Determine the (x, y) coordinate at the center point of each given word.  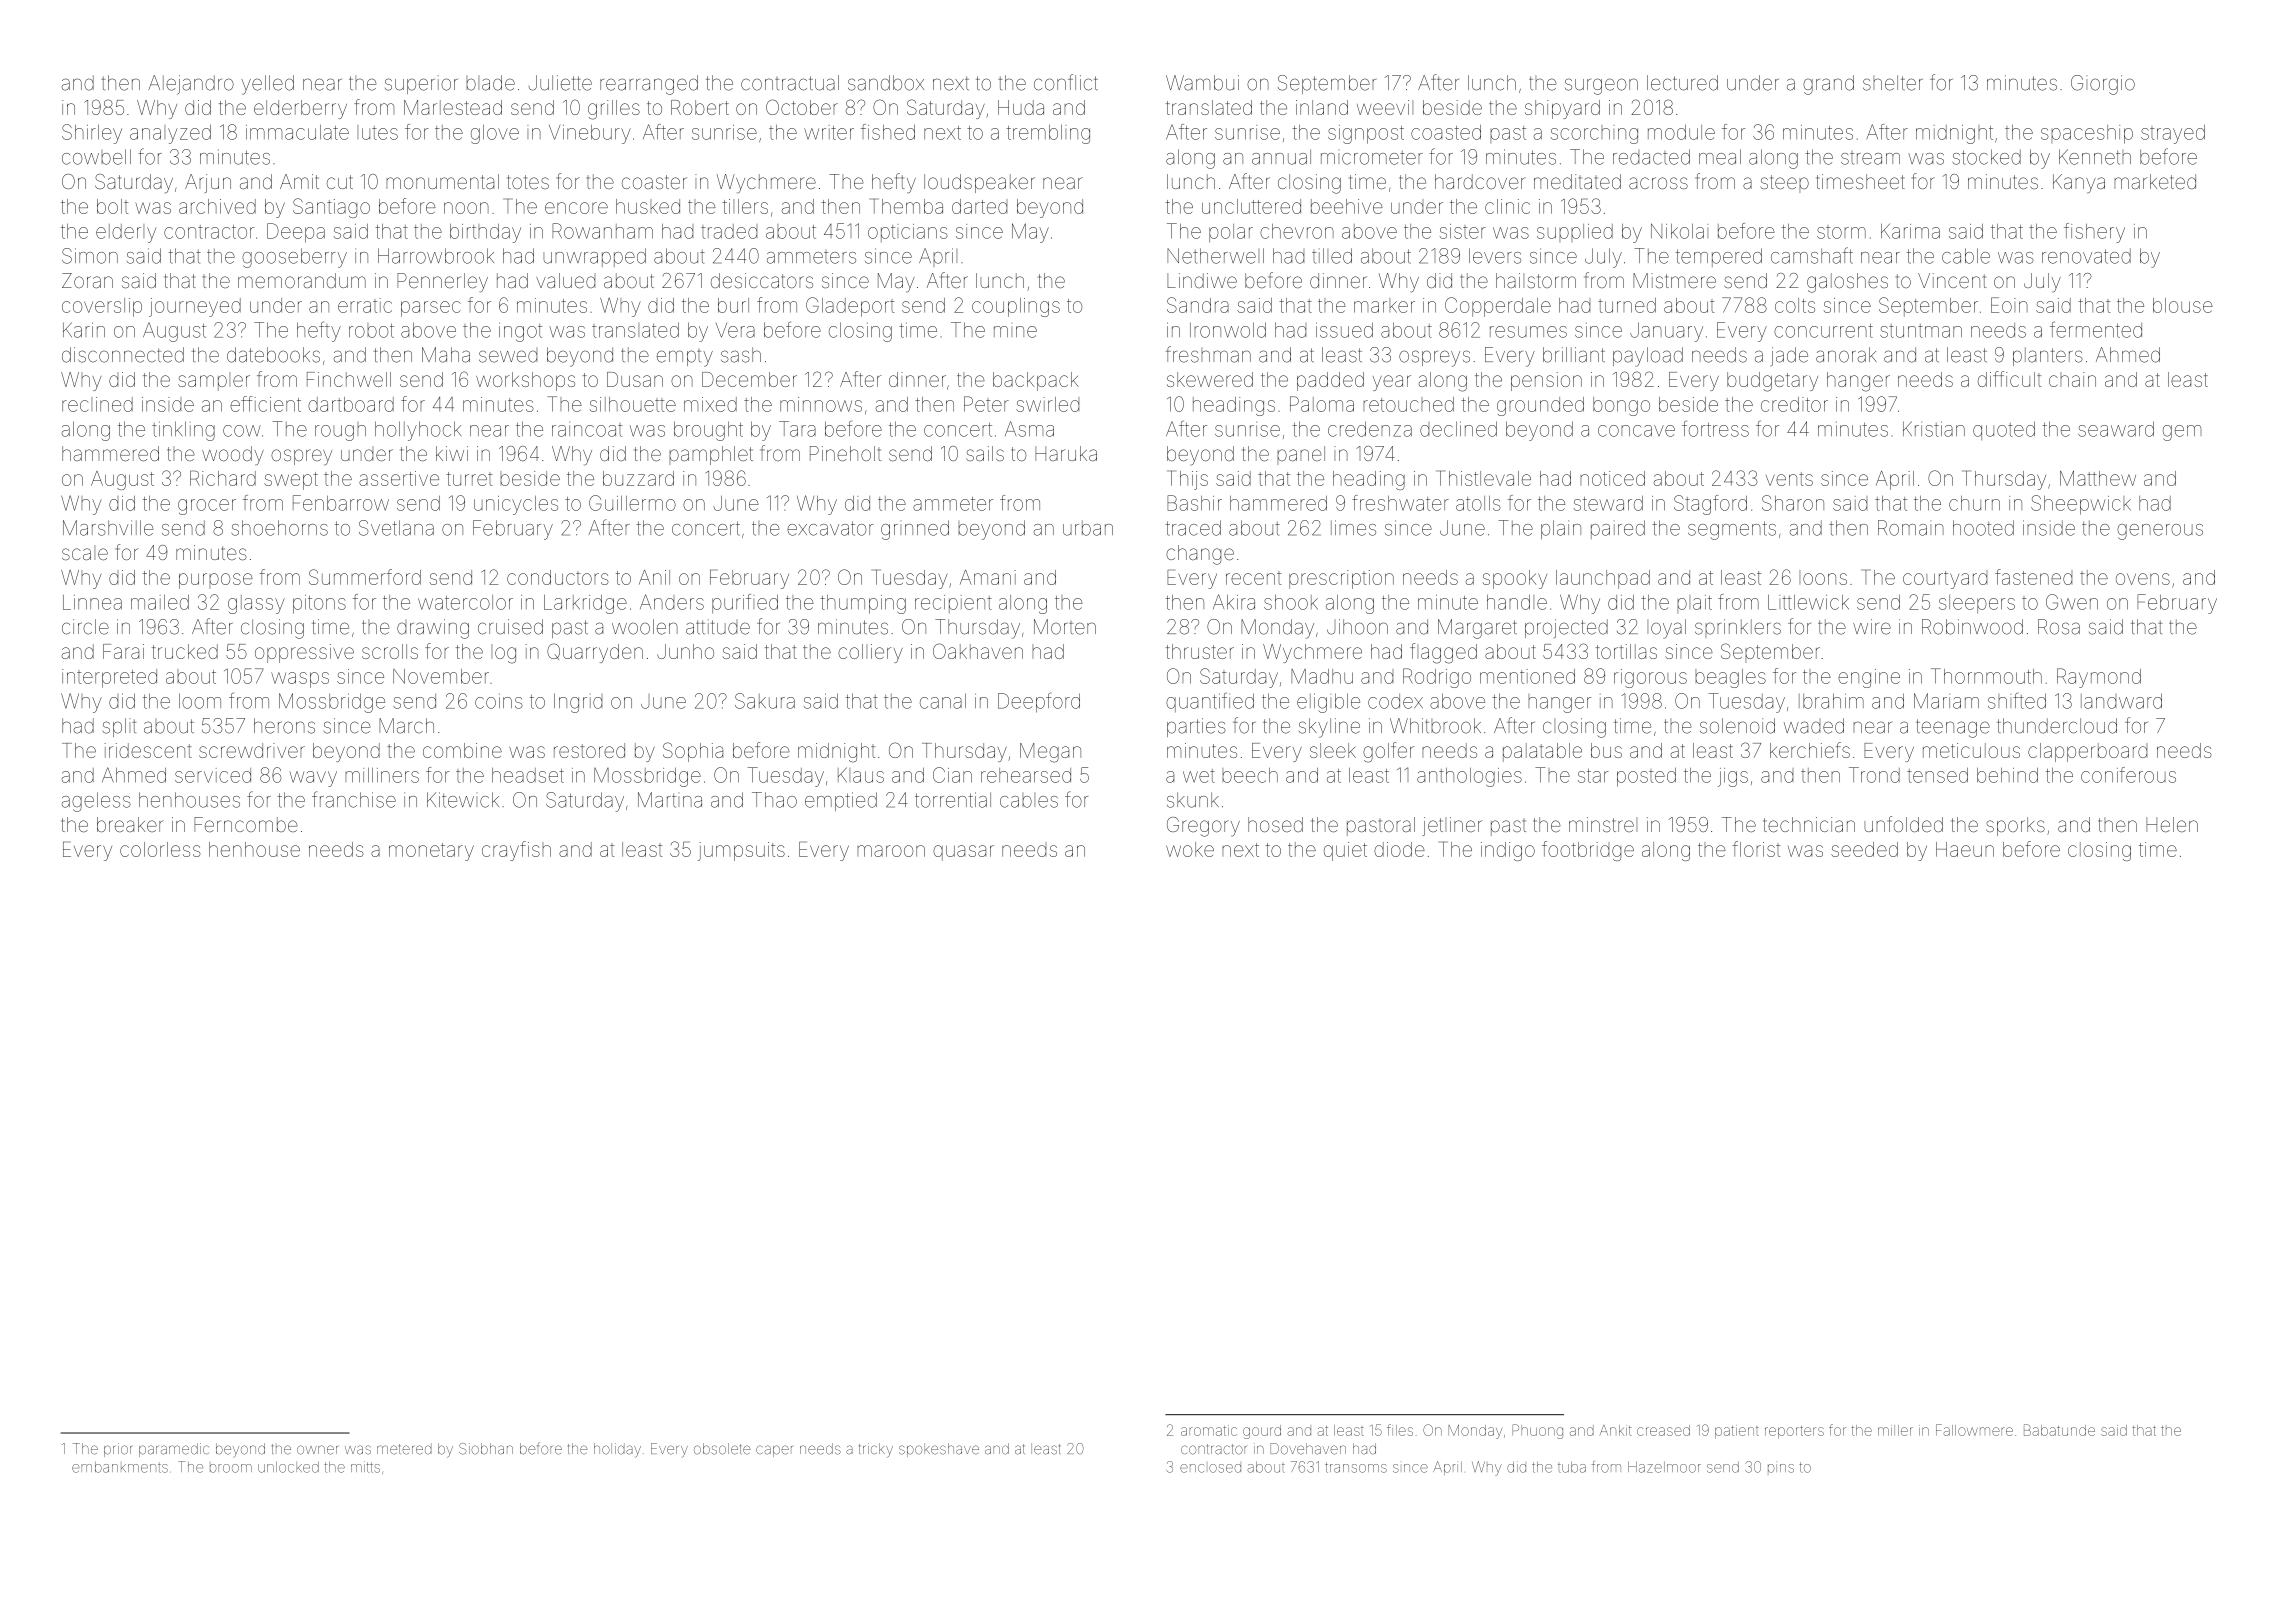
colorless (160, 849)
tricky (876, 1450)
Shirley (92, 134)
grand (1828, 85)
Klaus (861, 775)
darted (979, 206)
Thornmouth (1986, 676)
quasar (963, 853)
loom (200, 701)
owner (317, 1450)
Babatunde (2059, 1430)
